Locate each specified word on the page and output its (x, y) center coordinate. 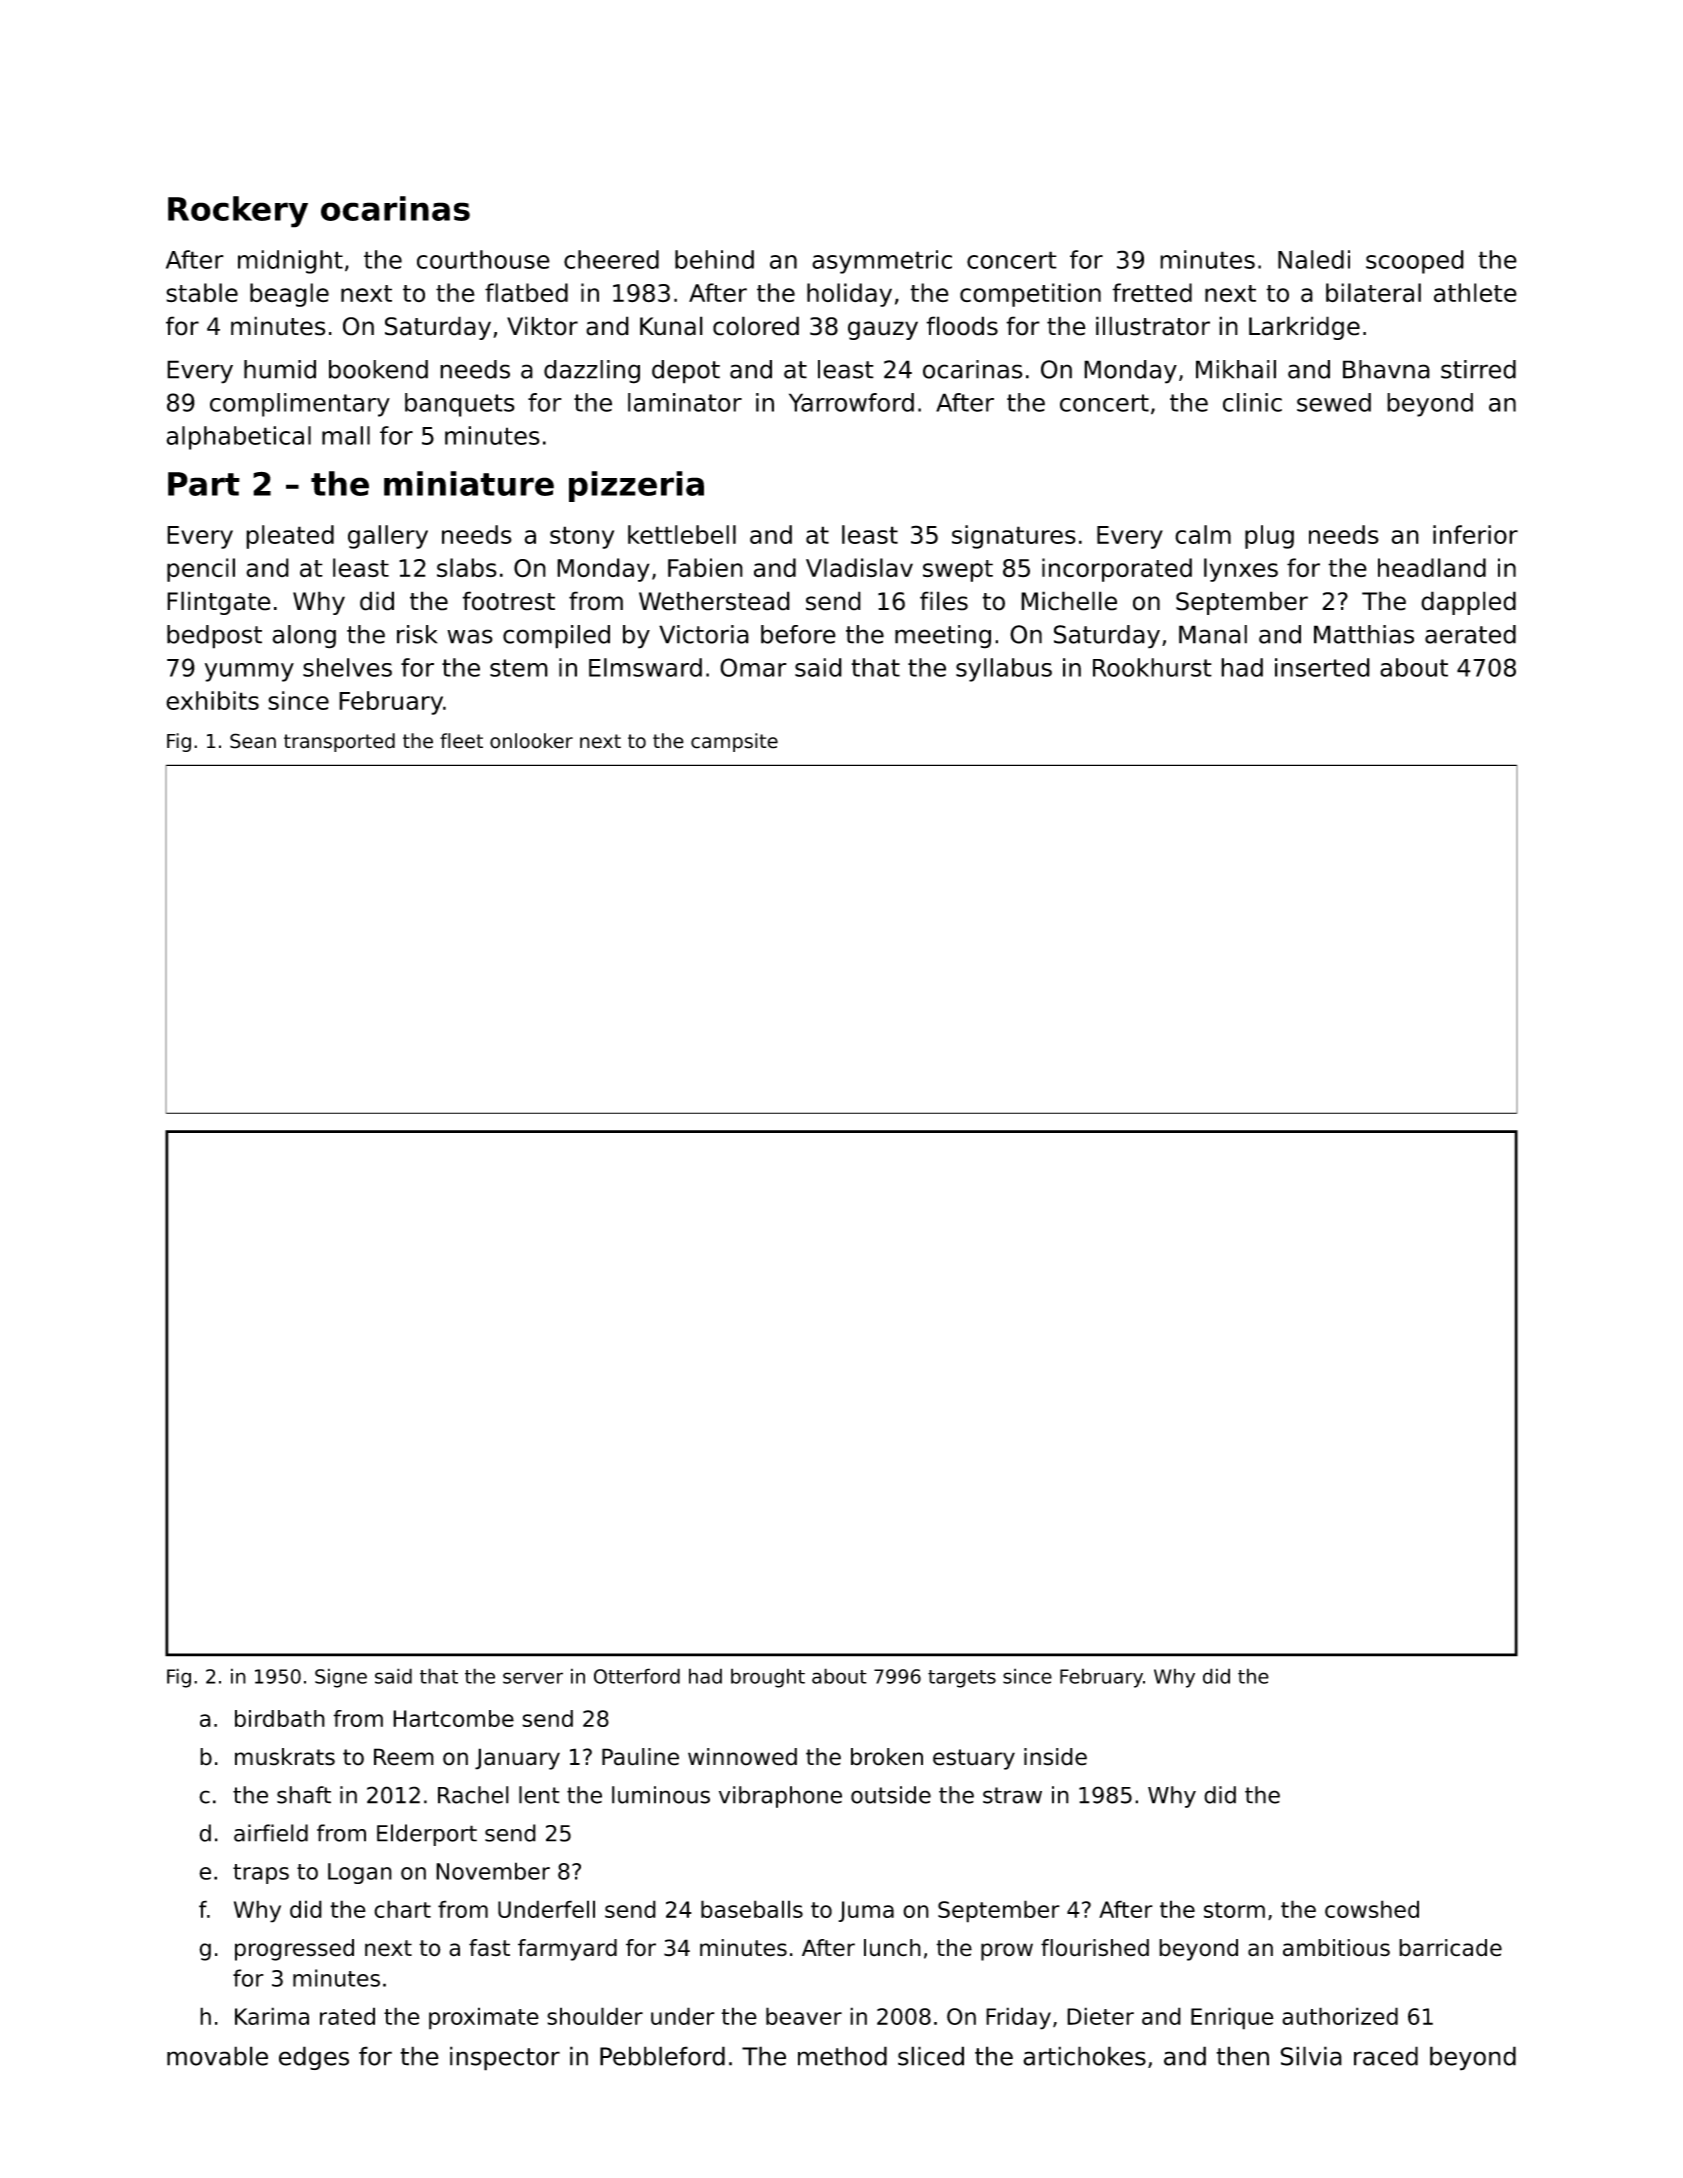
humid (280, 369)
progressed (294, 1950)
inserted (1322, 667)
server (533, 1678)
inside (1055, 1757)
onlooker (531, 741)
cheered (611, 259)
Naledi (1314, 259)
